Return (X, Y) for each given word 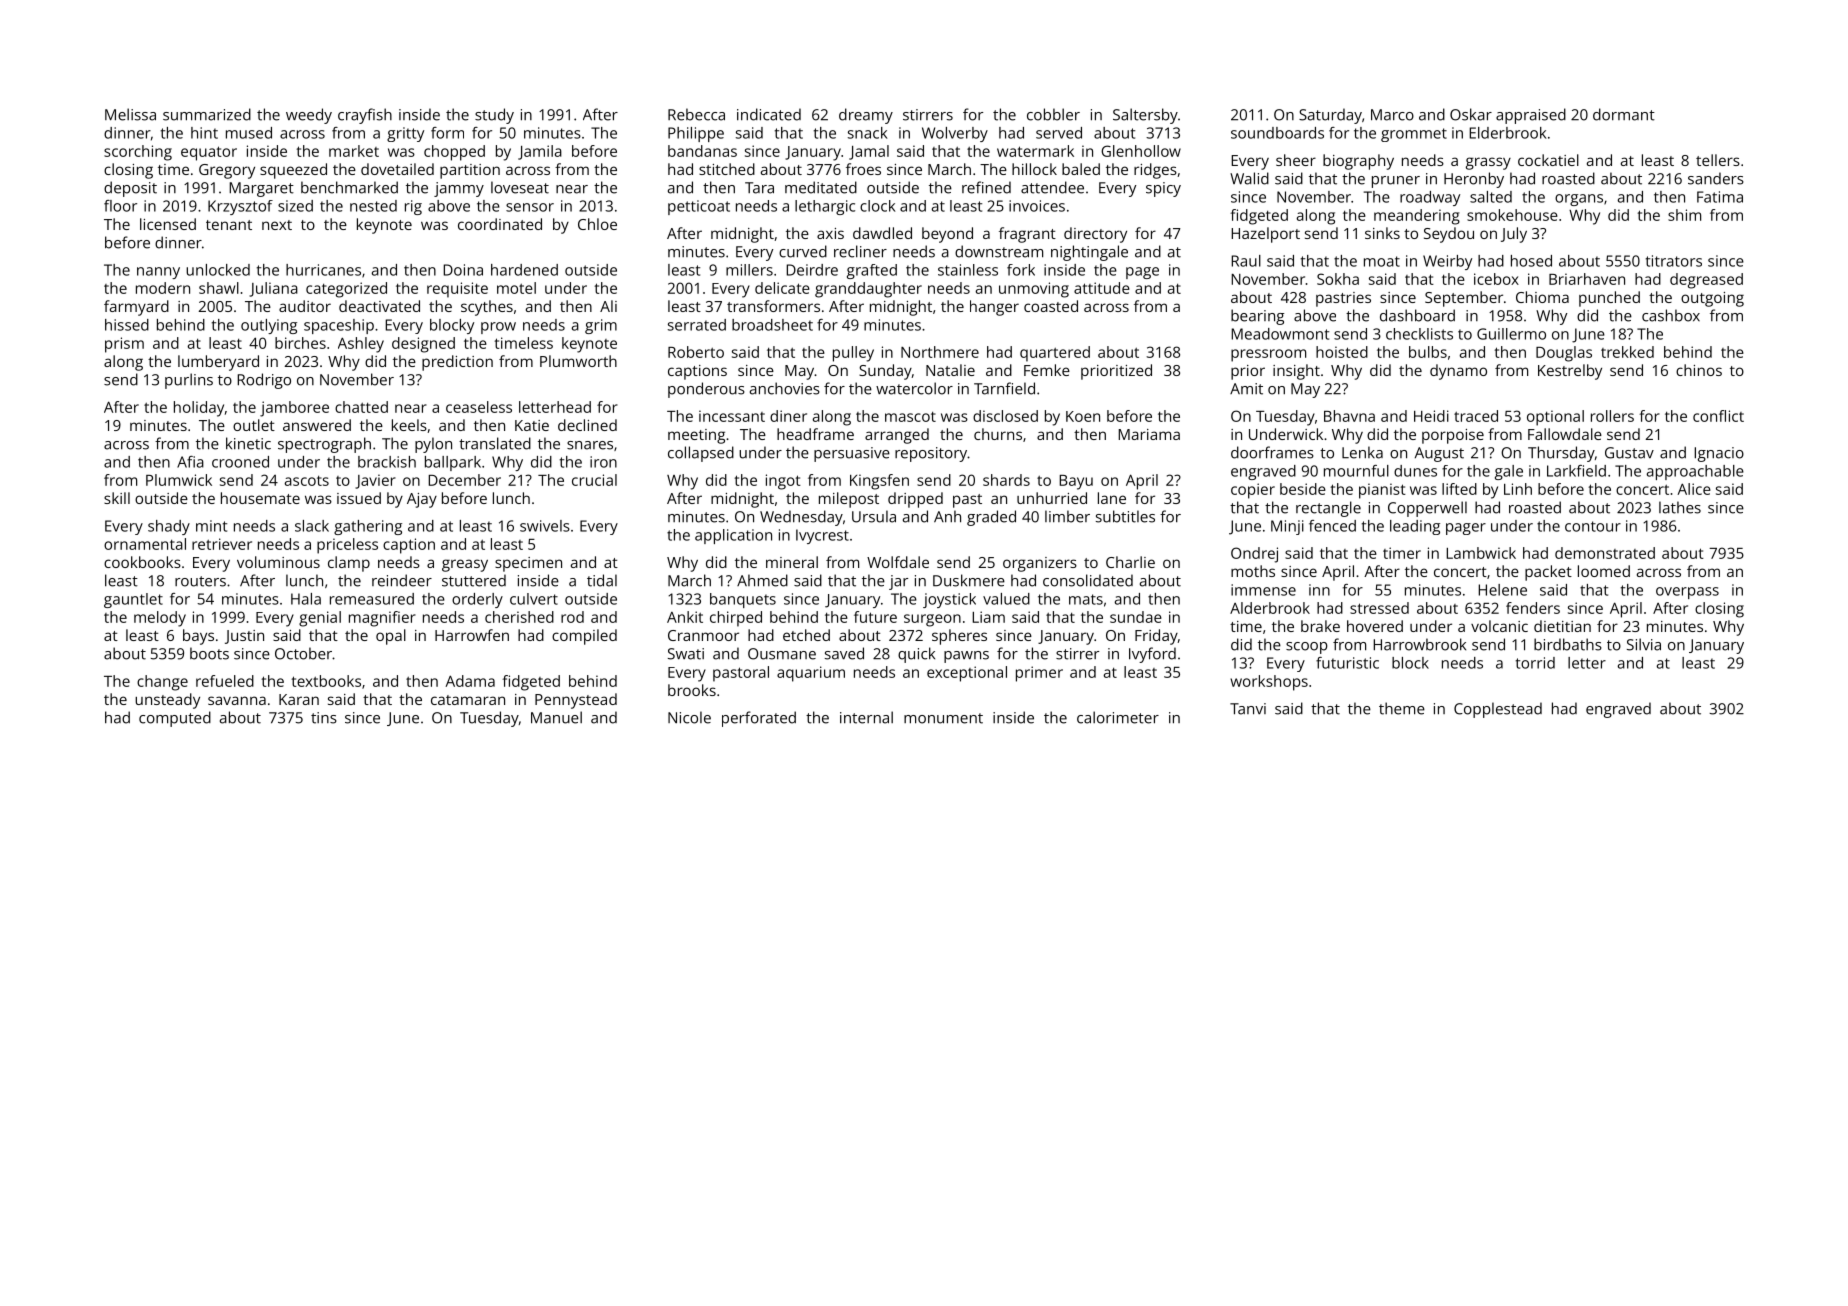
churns (998, 434)
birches (300, 343)
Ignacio (1719, 454)
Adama (470, 681)
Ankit (685, 617)
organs (1579, 200)
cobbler (1053, 114)
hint (204, 133)
